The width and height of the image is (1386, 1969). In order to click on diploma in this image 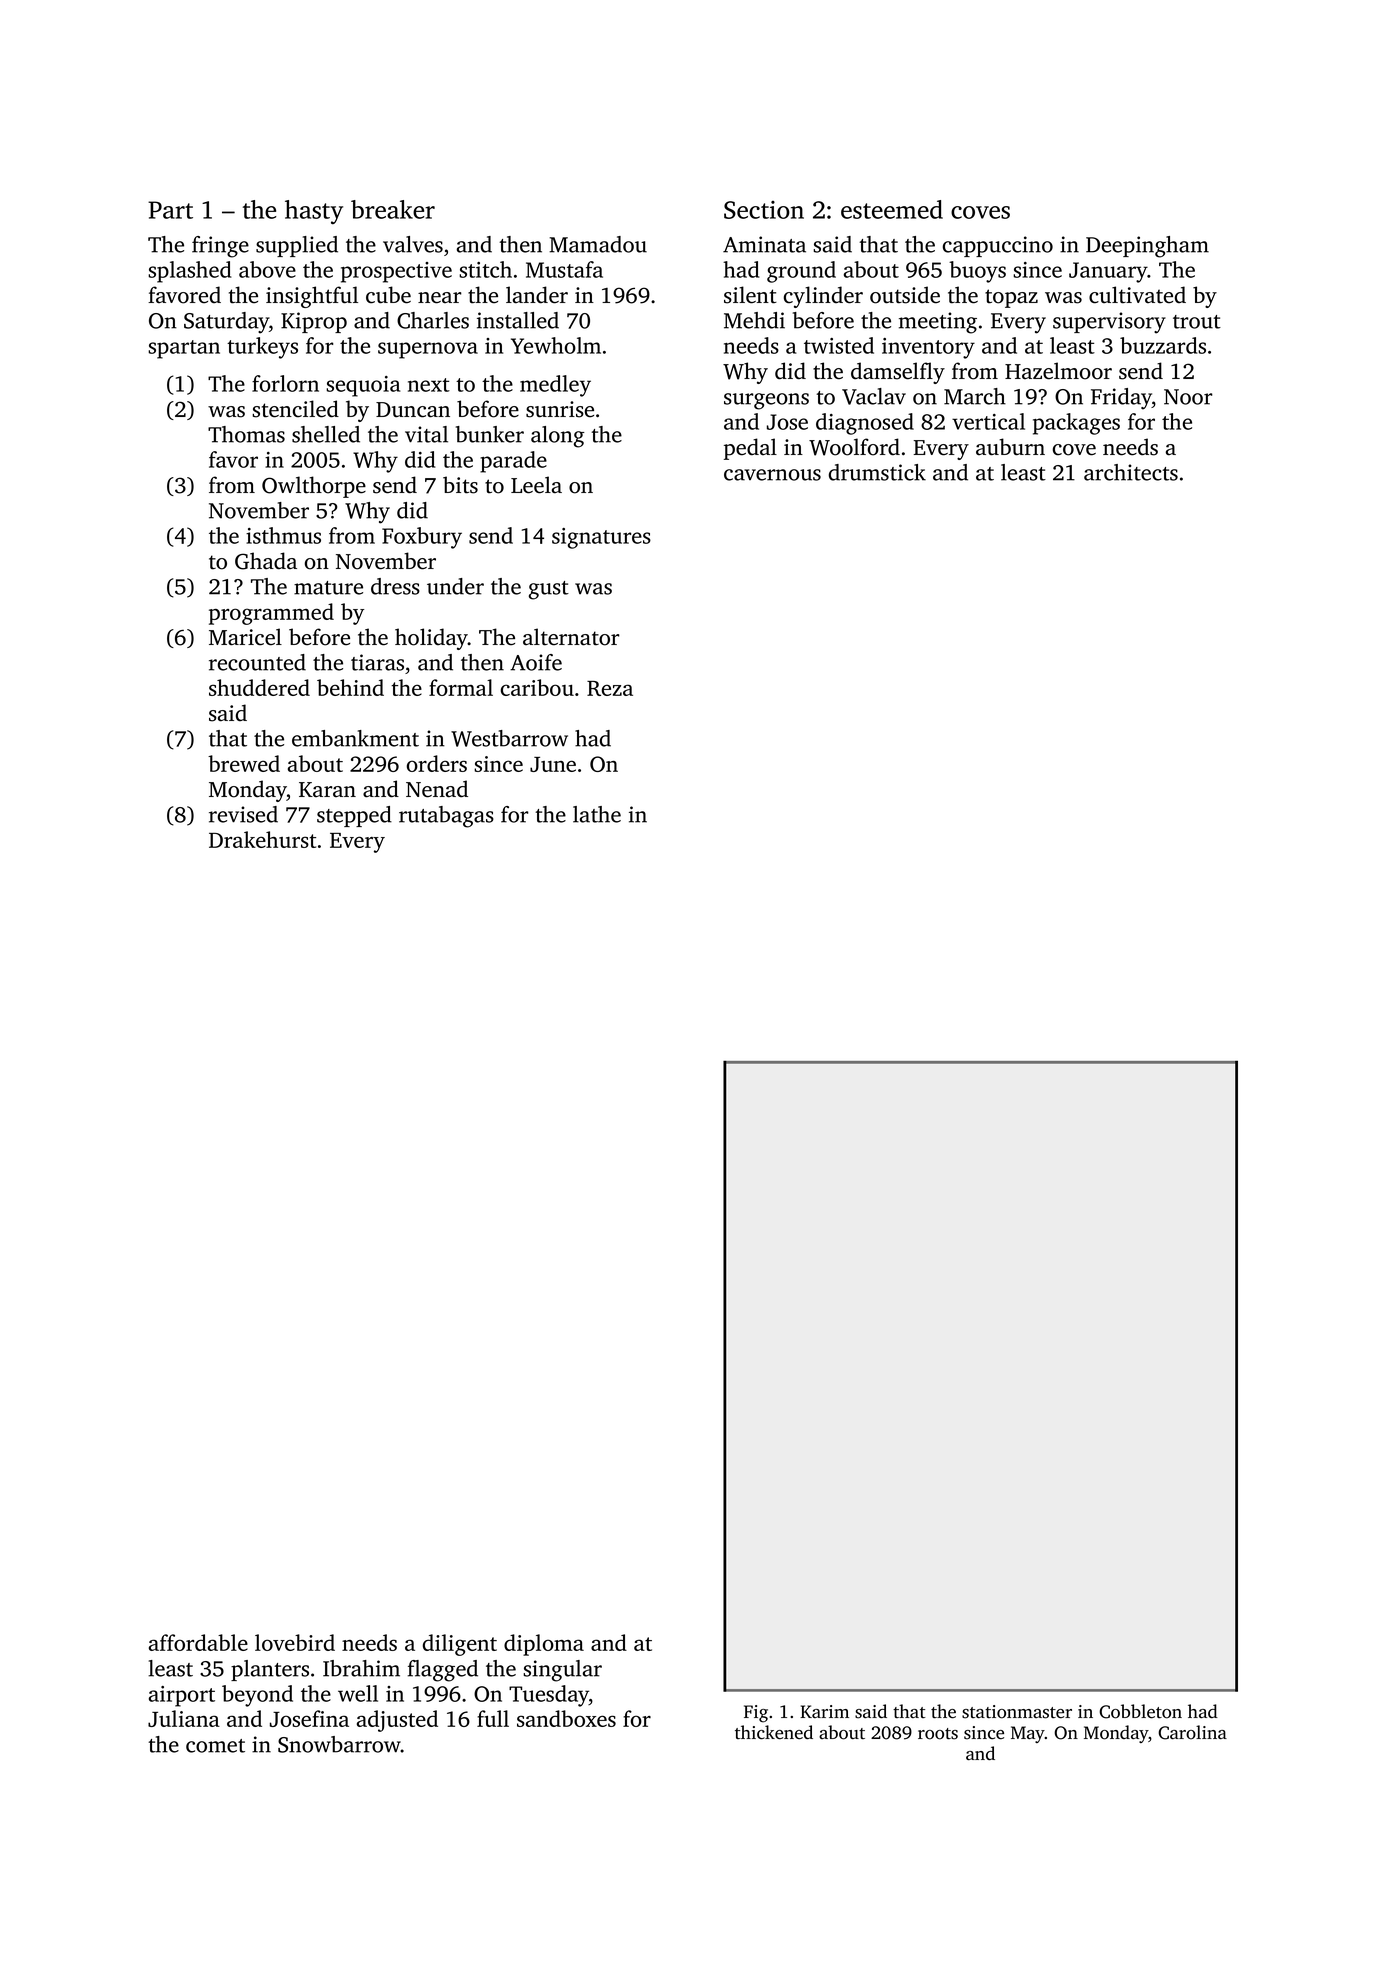, I will do `click(544, 1645)`.
